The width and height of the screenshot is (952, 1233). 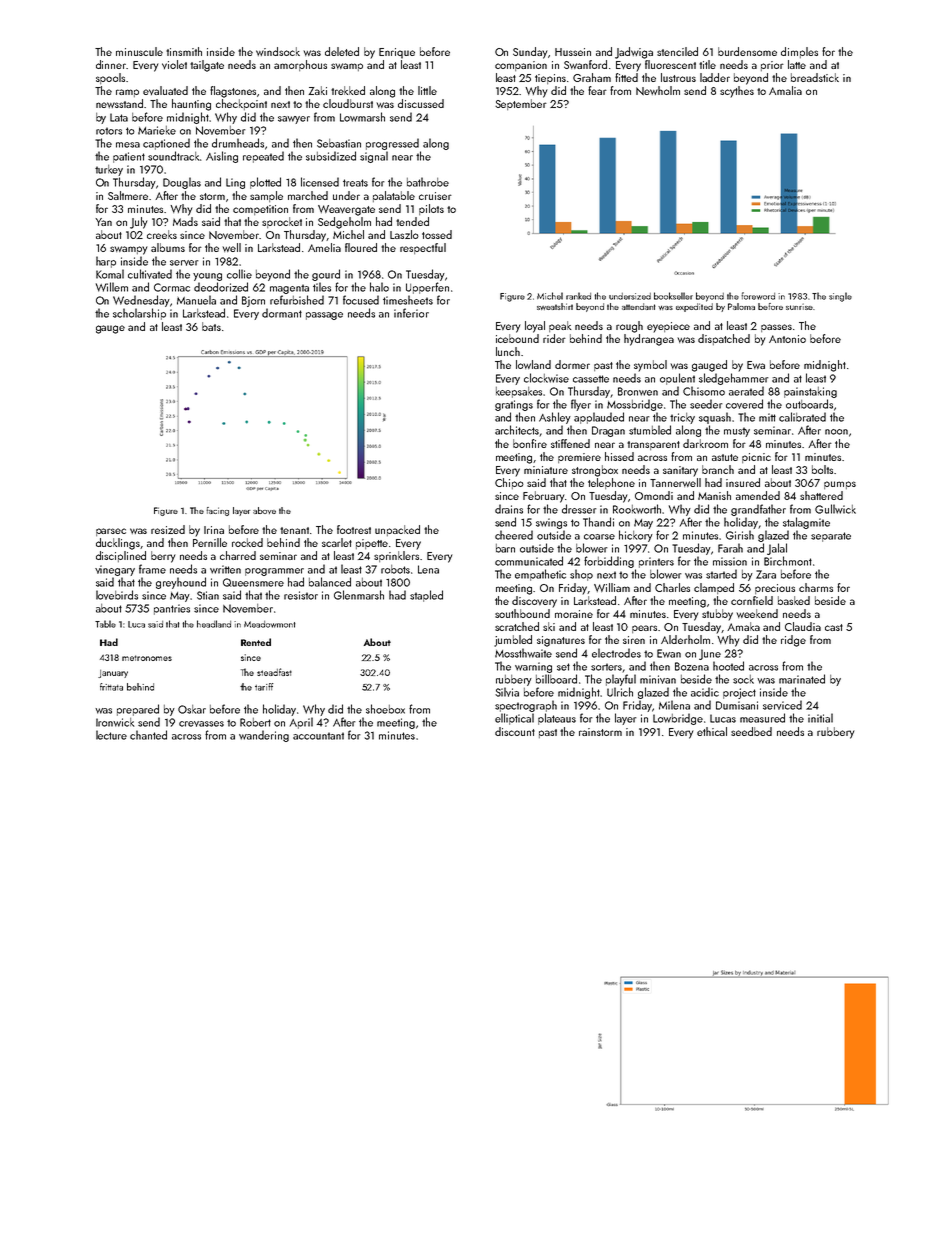 What do you see at coordinates (437, 234) in the screenshot?
I see `tossed` at bounding box center [437, 234].
